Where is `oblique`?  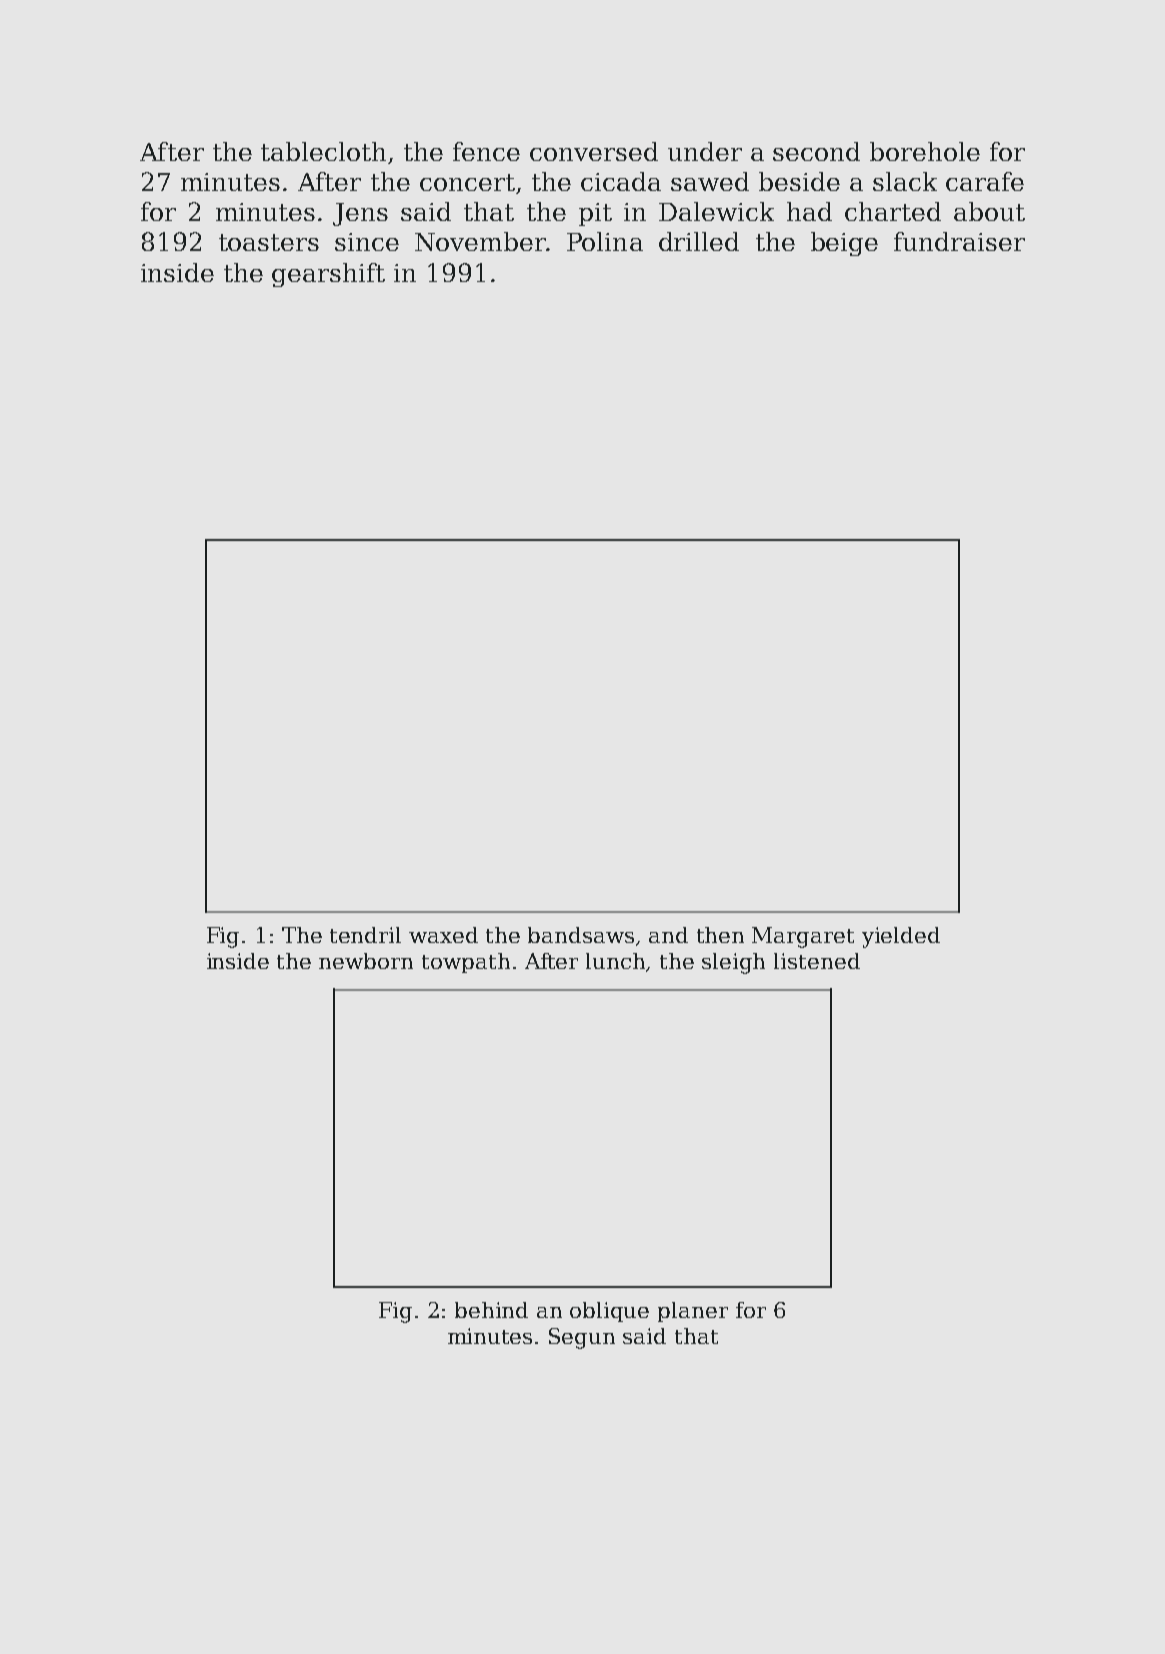
oblique is located at coordinates (609, 1312).
